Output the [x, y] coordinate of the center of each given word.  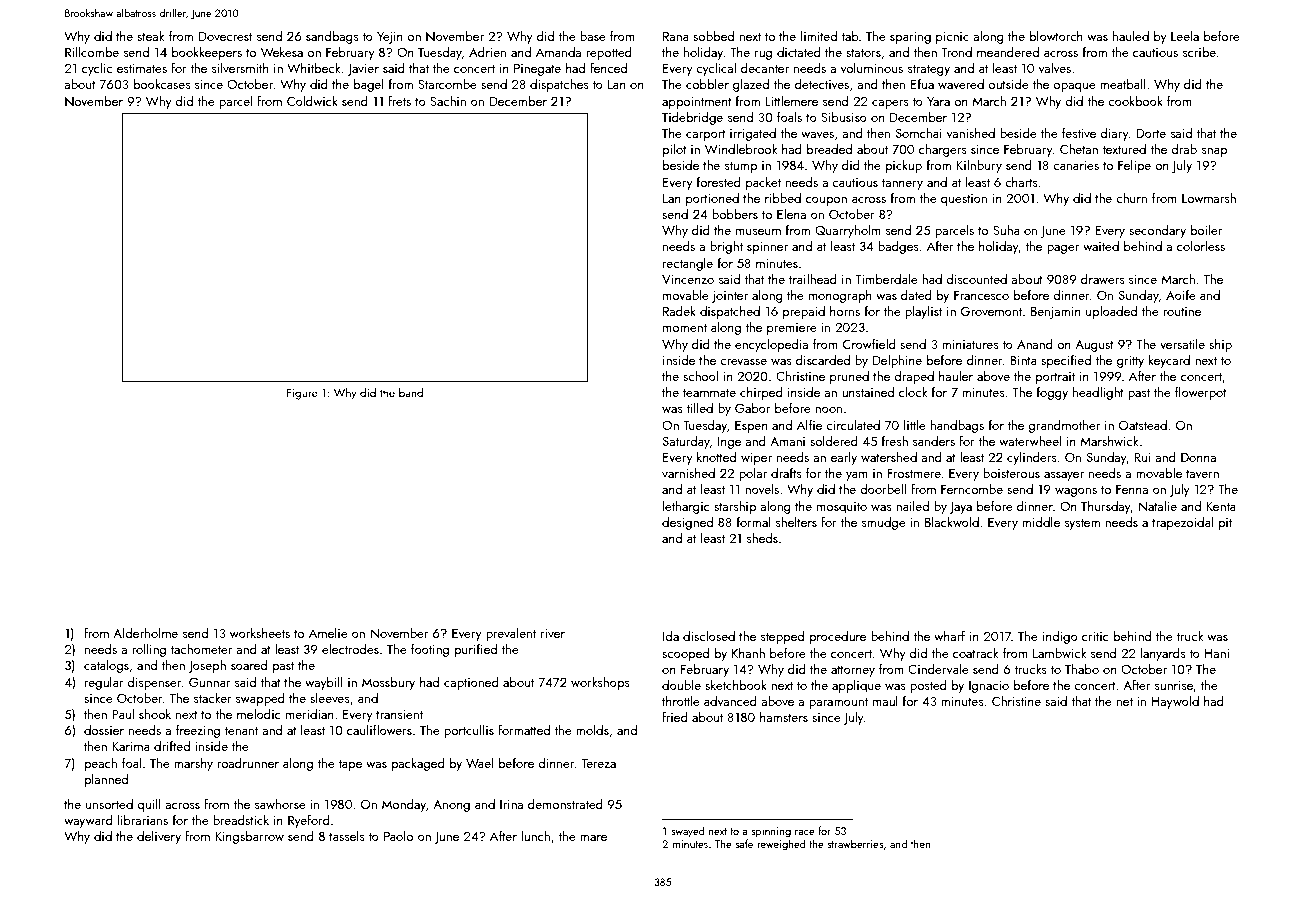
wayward [88, 821]
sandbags [332, 37]
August [1094, 346]
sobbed [713, 36]
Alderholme [145, 633]
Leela [1185, 36]
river [553, 633]
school [700, 376]
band [411, 392]
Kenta [1221, 506]
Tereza [599, 763]
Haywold [1175, 702]
